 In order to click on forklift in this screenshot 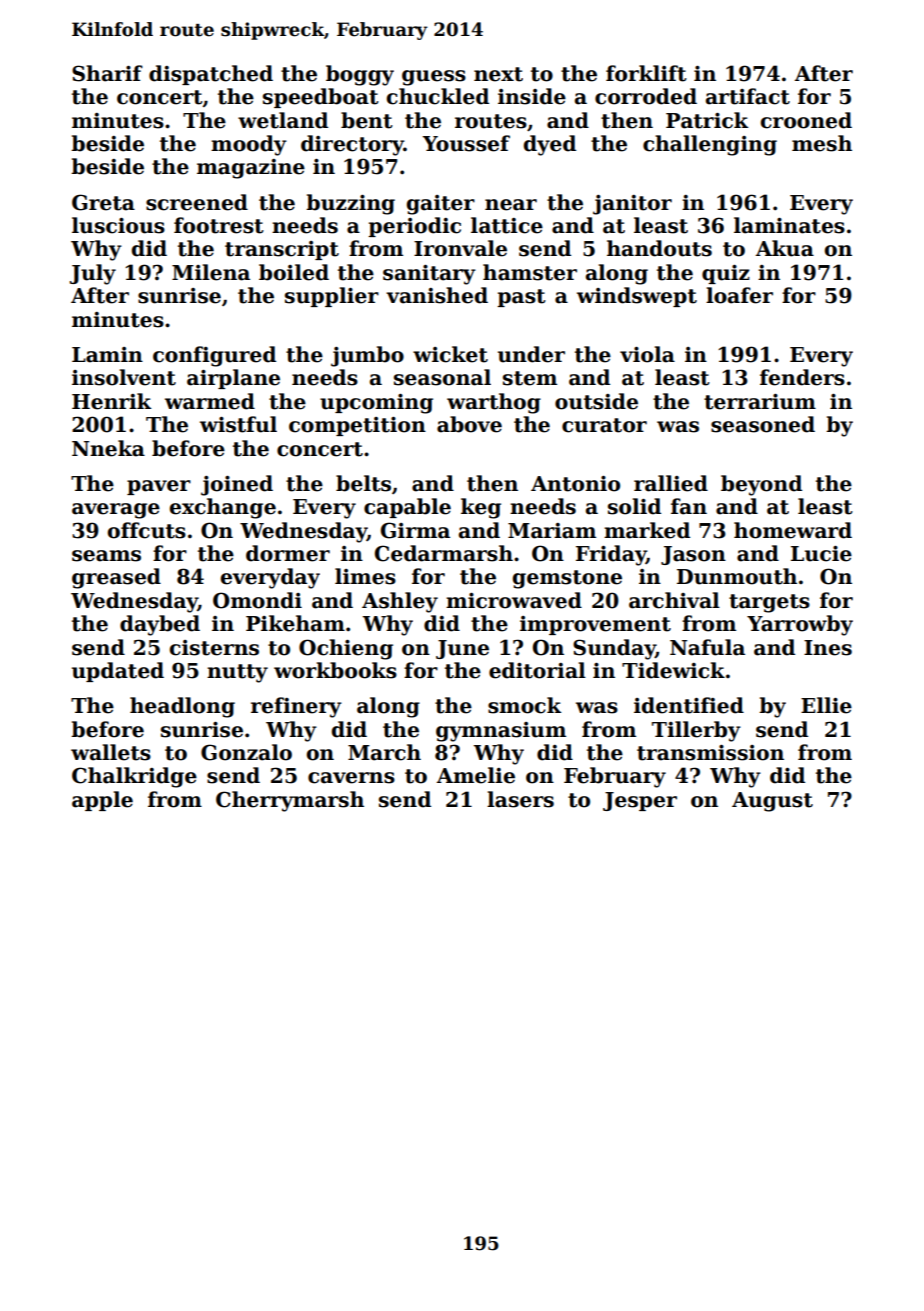, I will do `click(646, 73)`.
